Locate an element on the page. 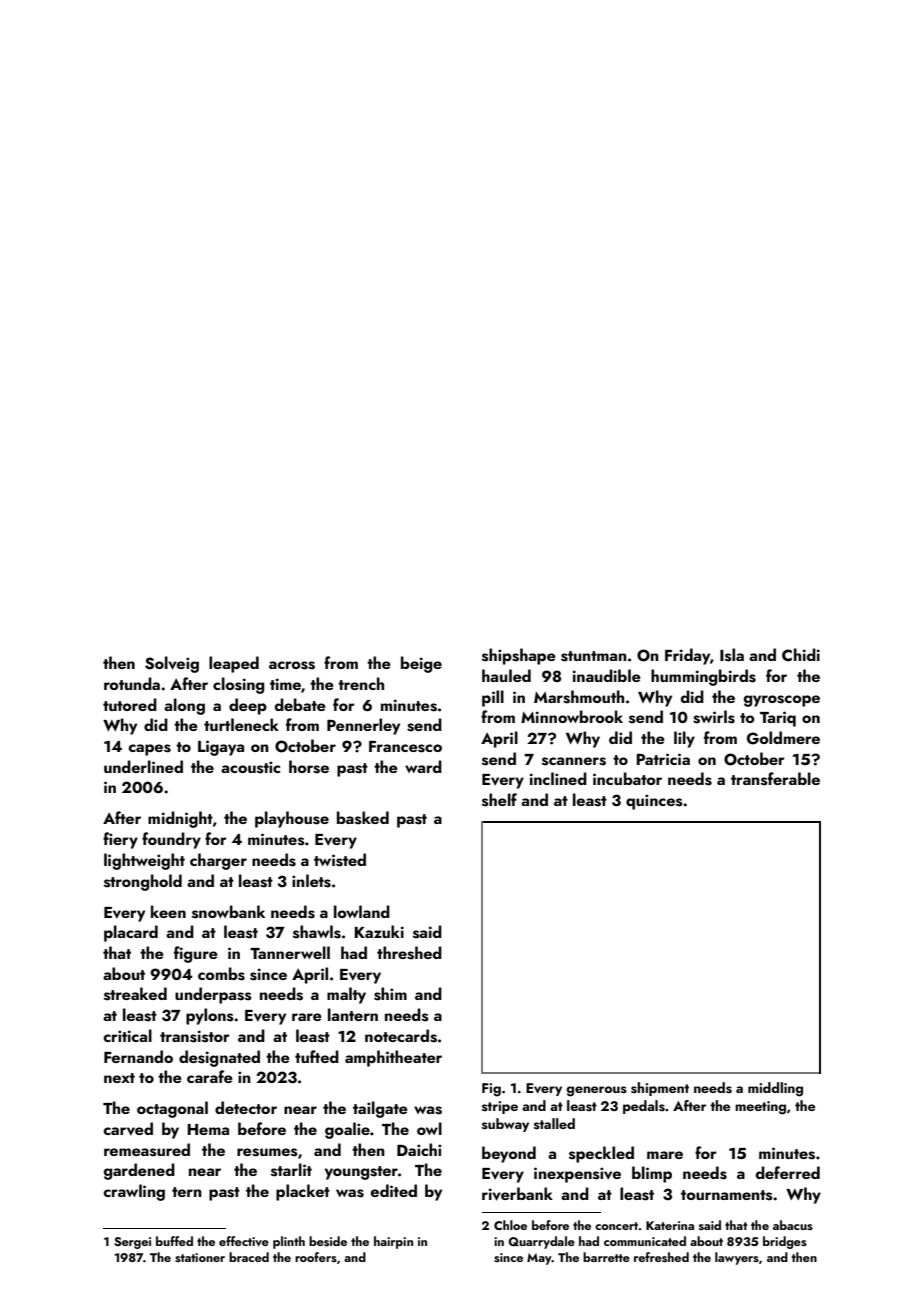 The height and width of the image is (1308, 924). charger is located at coordinates (218, 861).
